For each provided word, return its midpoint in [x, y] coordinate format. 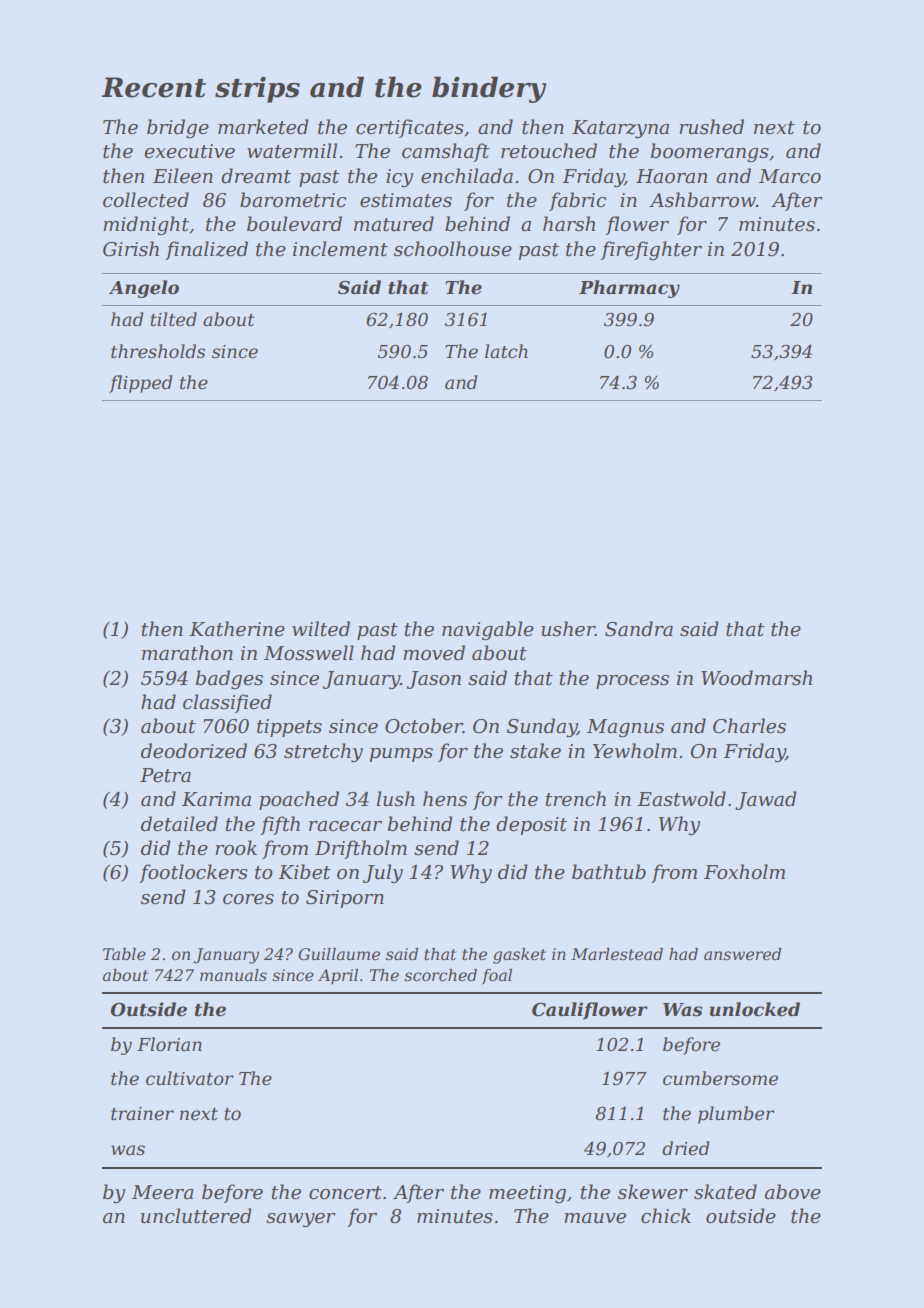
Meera [163, 1192]
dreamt [256, 176]
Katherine [237, 629]
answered [742, 954]
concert [345, 1193]
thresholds [158, 351]
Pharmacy [629, 289]
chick [666, 1216]
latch [506, 351]
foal [497, 976]
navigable [488, 630]
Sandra [639, 629]
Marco [790, 176]
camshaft [445, 152]
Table [124, 954]
